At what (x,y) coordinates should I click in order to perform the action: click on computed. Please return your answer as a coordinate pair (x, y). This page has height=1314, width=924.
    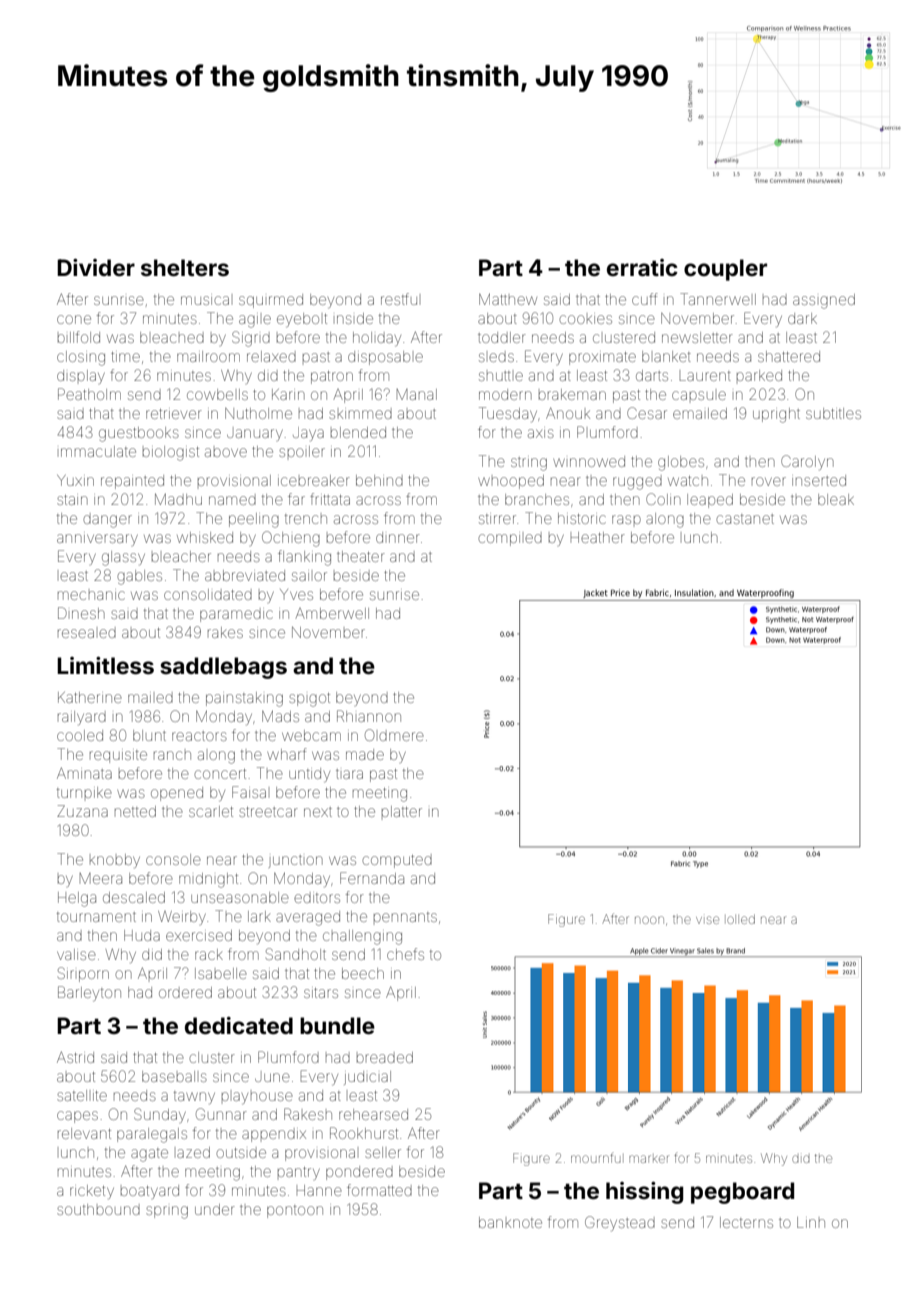
    Looking at the image, I should click on (397, 861).
